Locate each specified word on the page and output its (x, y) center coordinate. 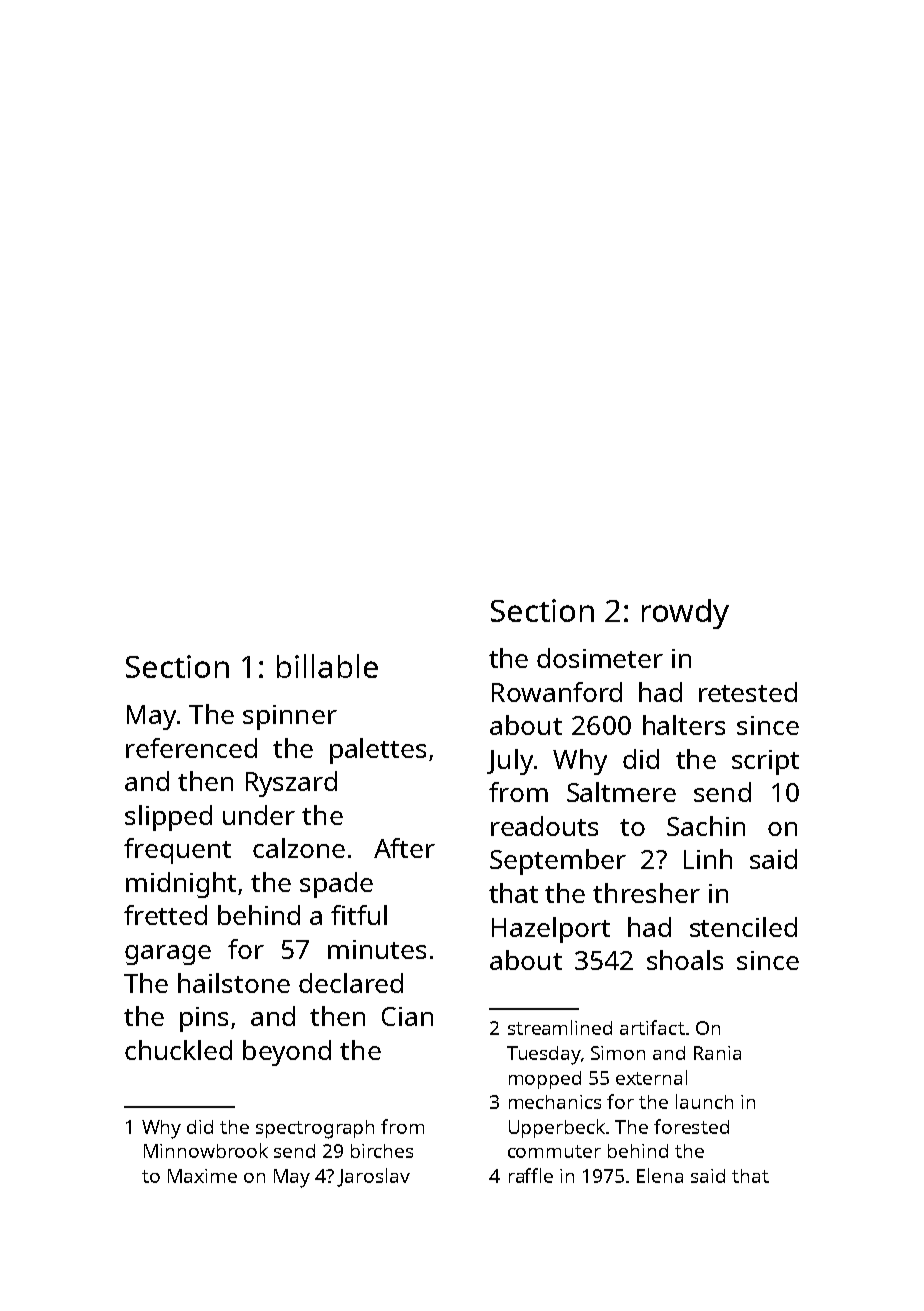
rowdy (685, 614)
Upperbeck (558, 1128)
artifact (652, 1027)
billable (327, 666)
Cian (407, 1016)
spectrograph (315, 1129)
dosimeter (600, 658)
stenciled (743, 927)
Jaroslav (373, 1177)
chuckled (178, 1050)
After (404, 848)
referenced (191, 748)
